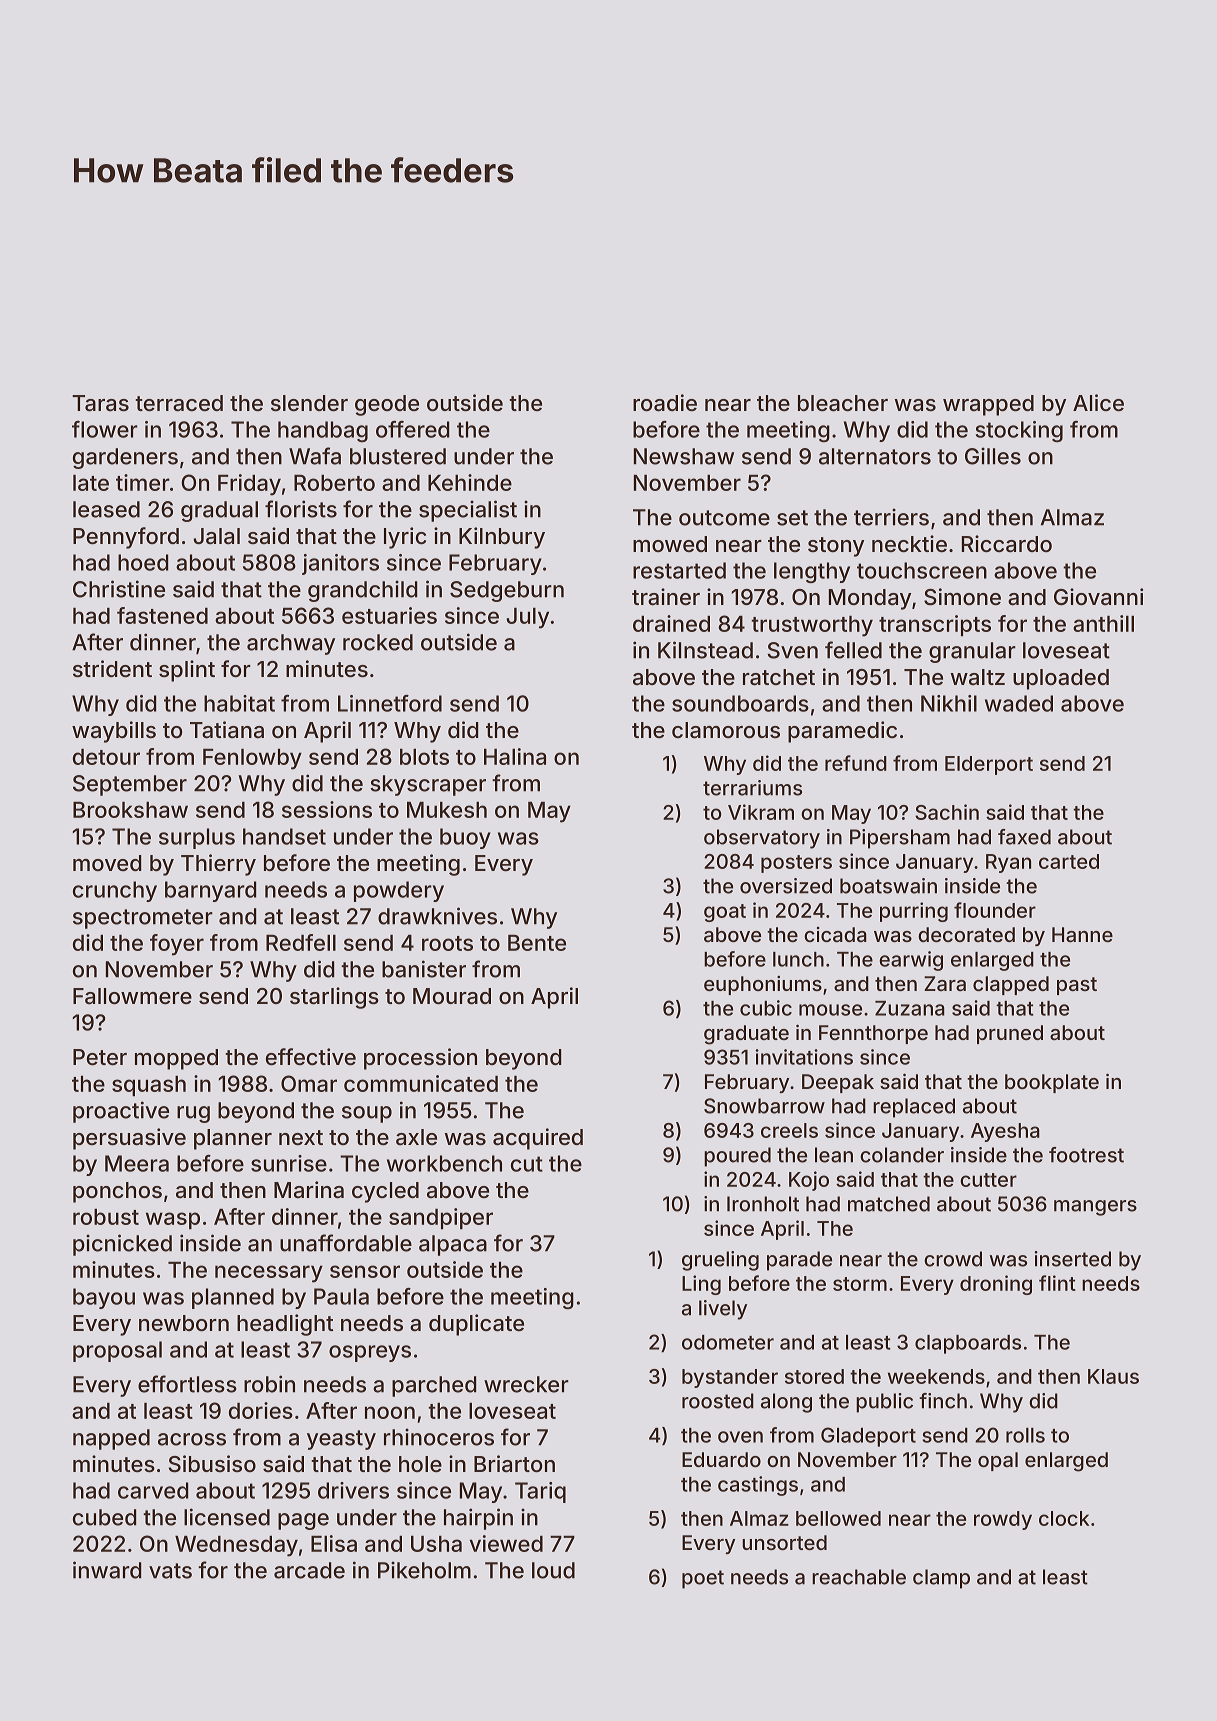  I want to click on splint, so click(187, 671).
